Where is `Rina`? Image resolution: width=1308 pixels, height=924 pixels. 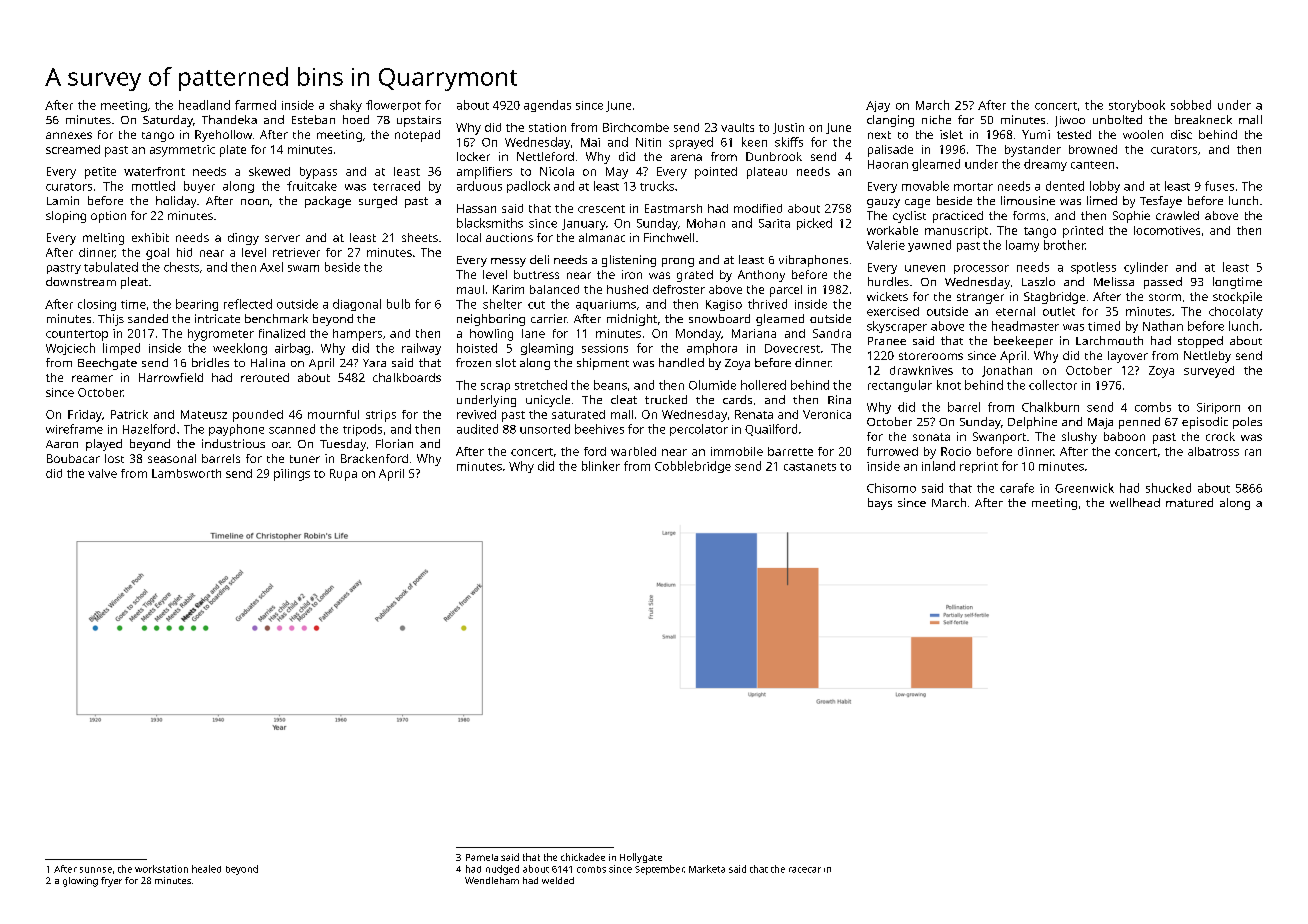 Rina is located at coordinates (839, 399).
